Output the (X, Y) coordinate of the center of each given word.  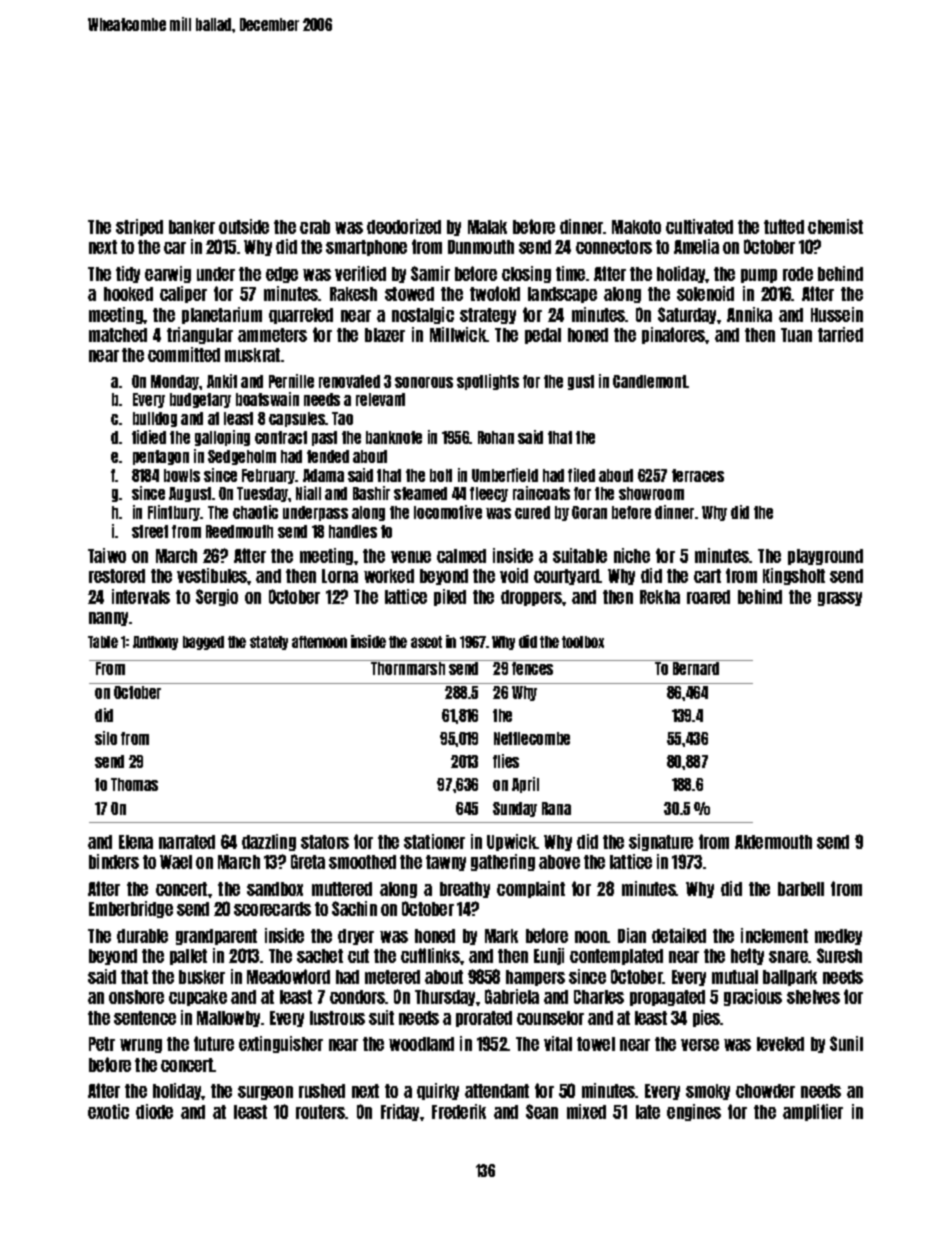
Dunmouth (481, 247)
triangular (200, 335)
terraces (698, 475)
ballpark (790, 978)
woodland (421, 1044)
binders (114, 861)
